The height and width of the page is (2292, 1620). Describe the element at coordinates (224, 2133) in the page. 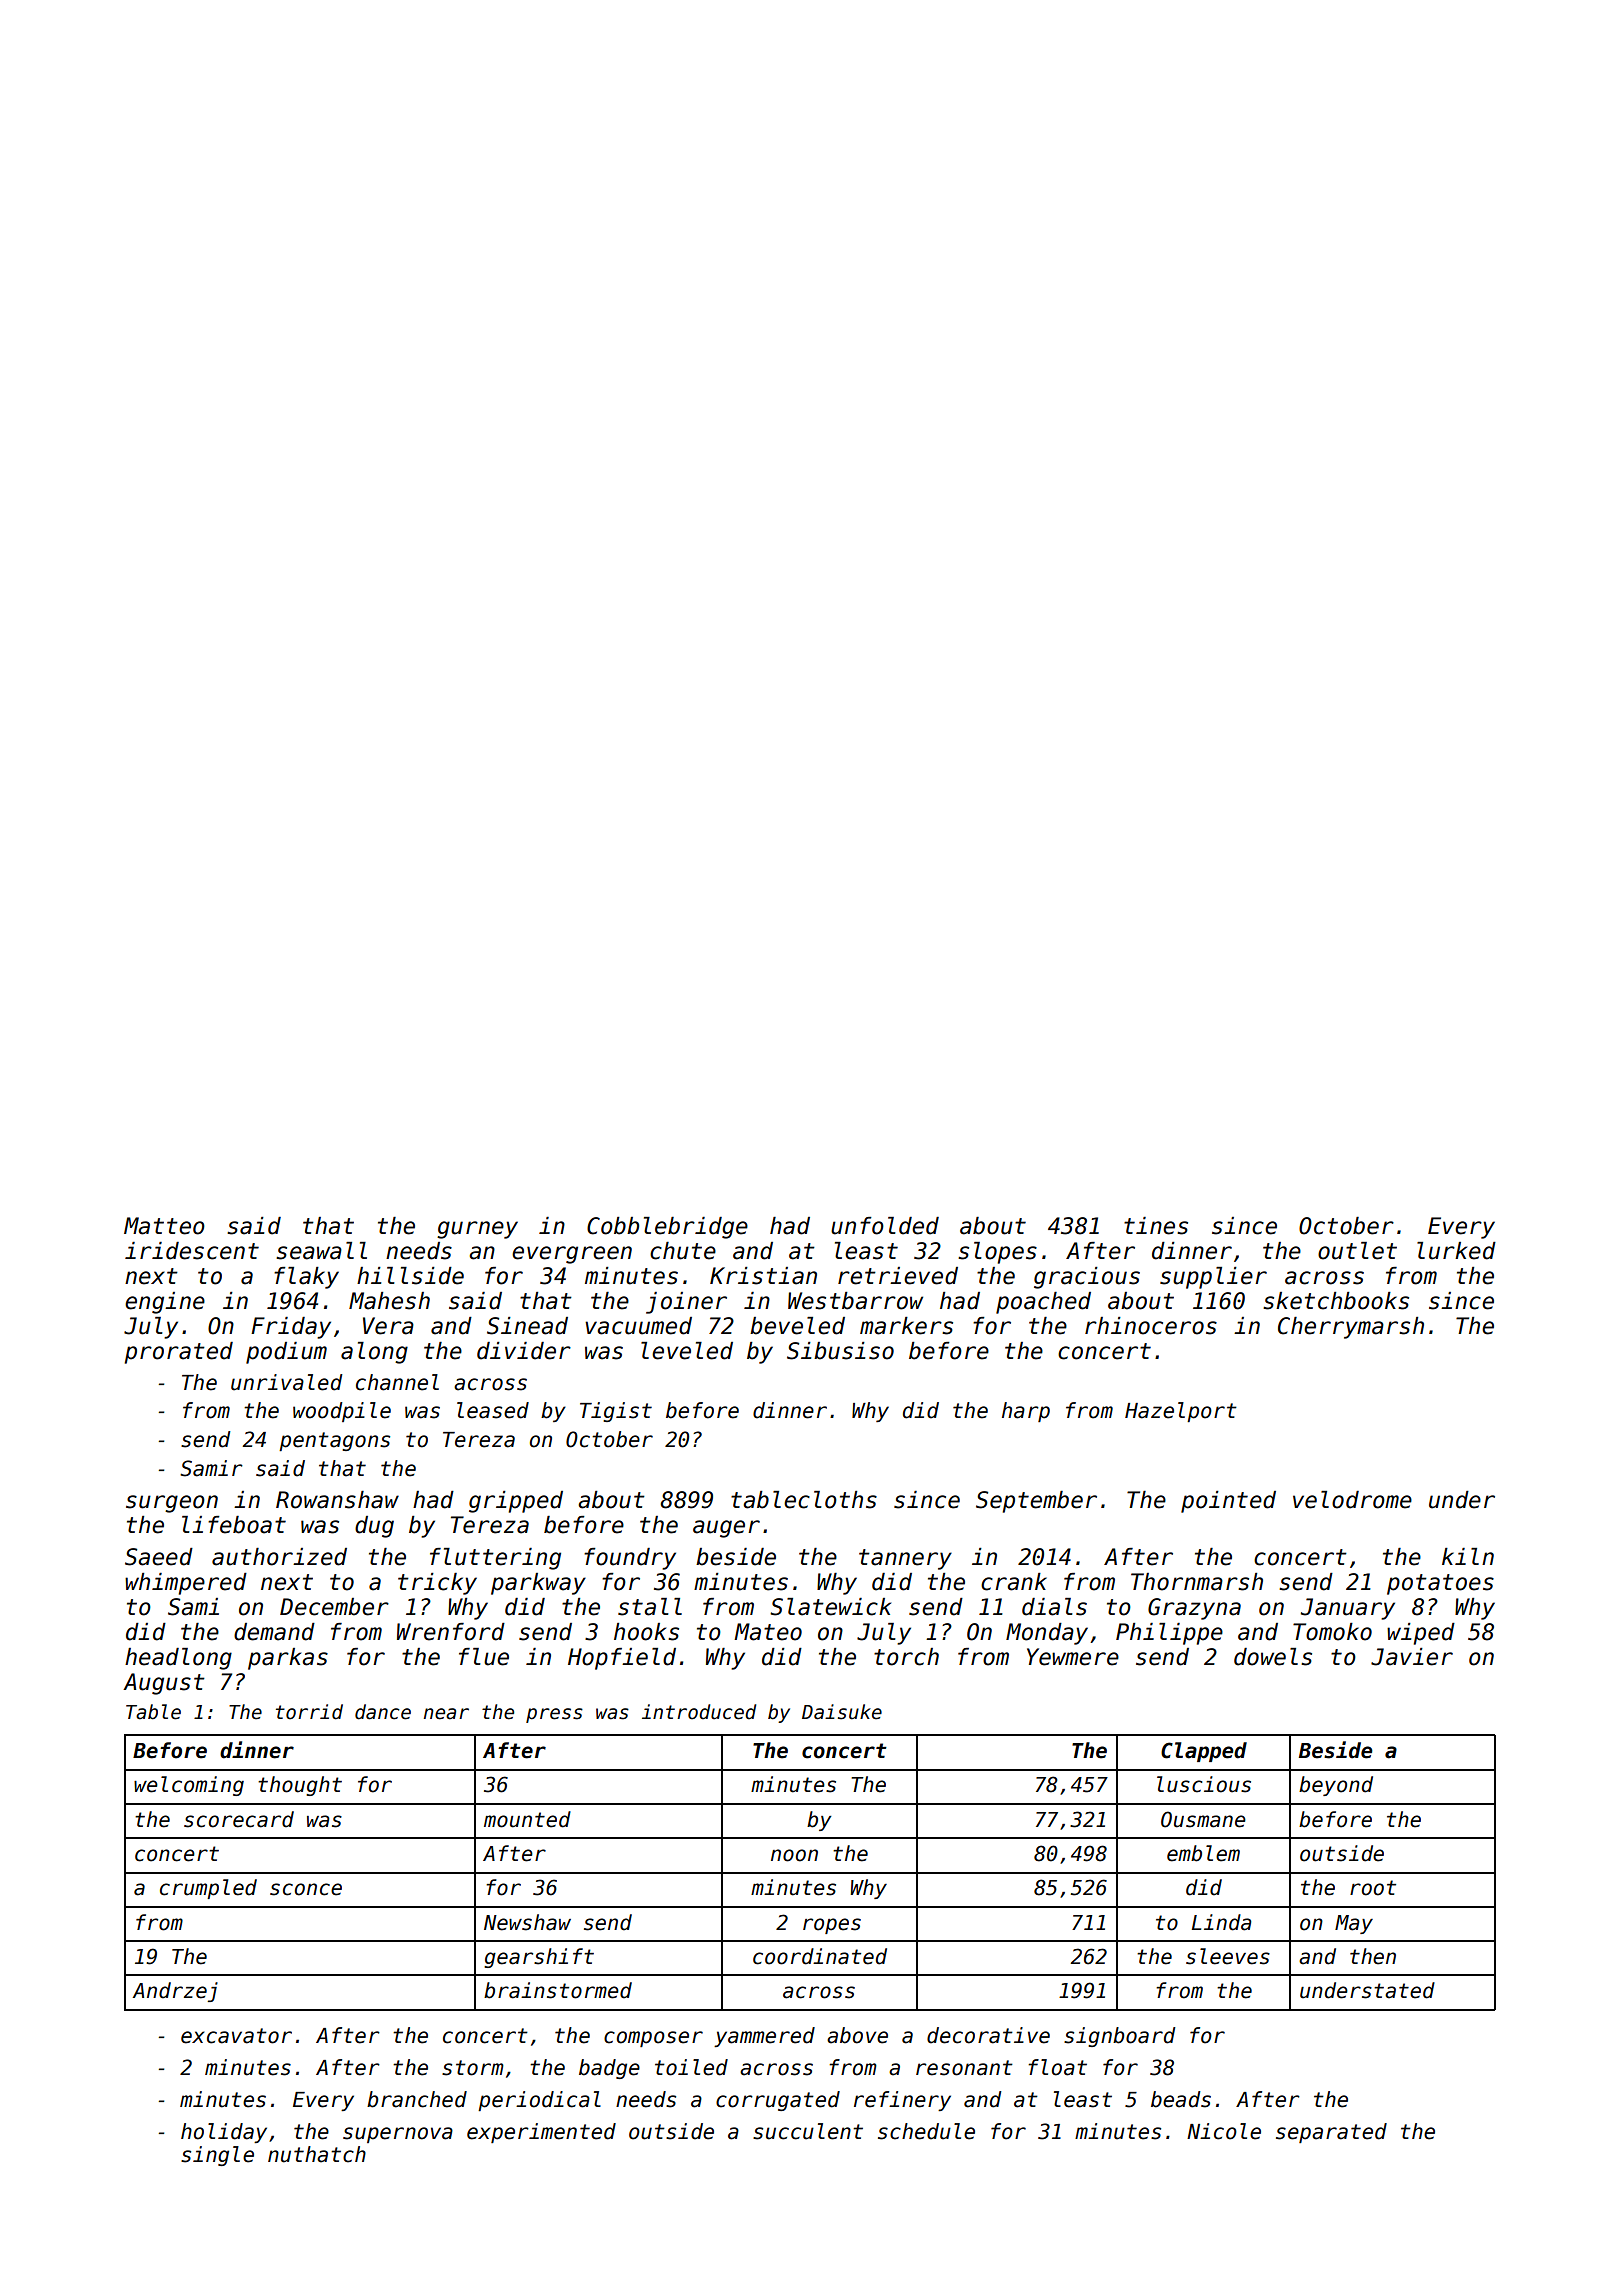

I see `holiday` at that location.
